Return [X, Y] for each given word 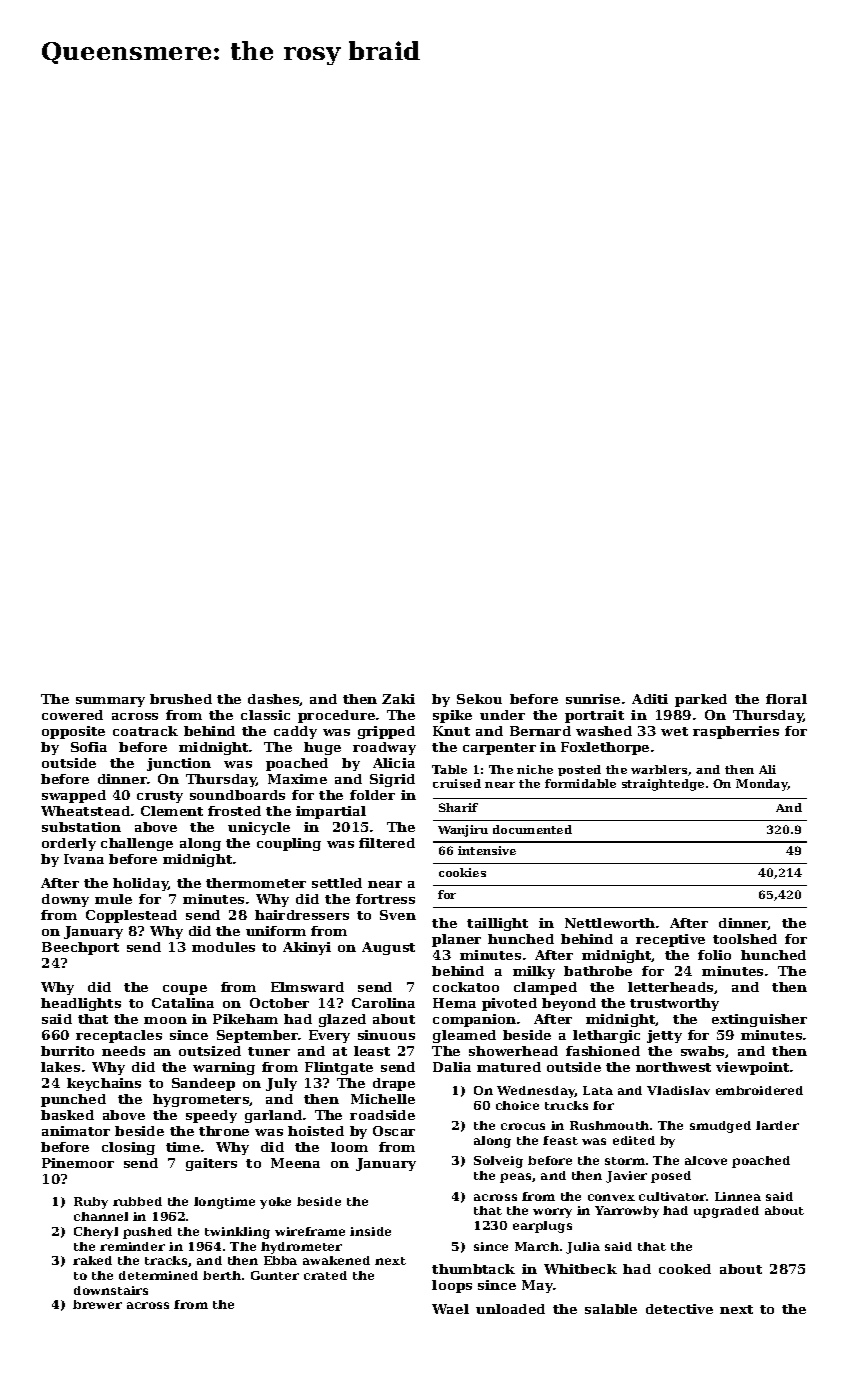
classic [265, 715]
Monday [762, 785]
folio [714, 955]
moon [165, 1020]
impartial [331, 812]
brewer [97, 1304]
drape [394, 1084]
